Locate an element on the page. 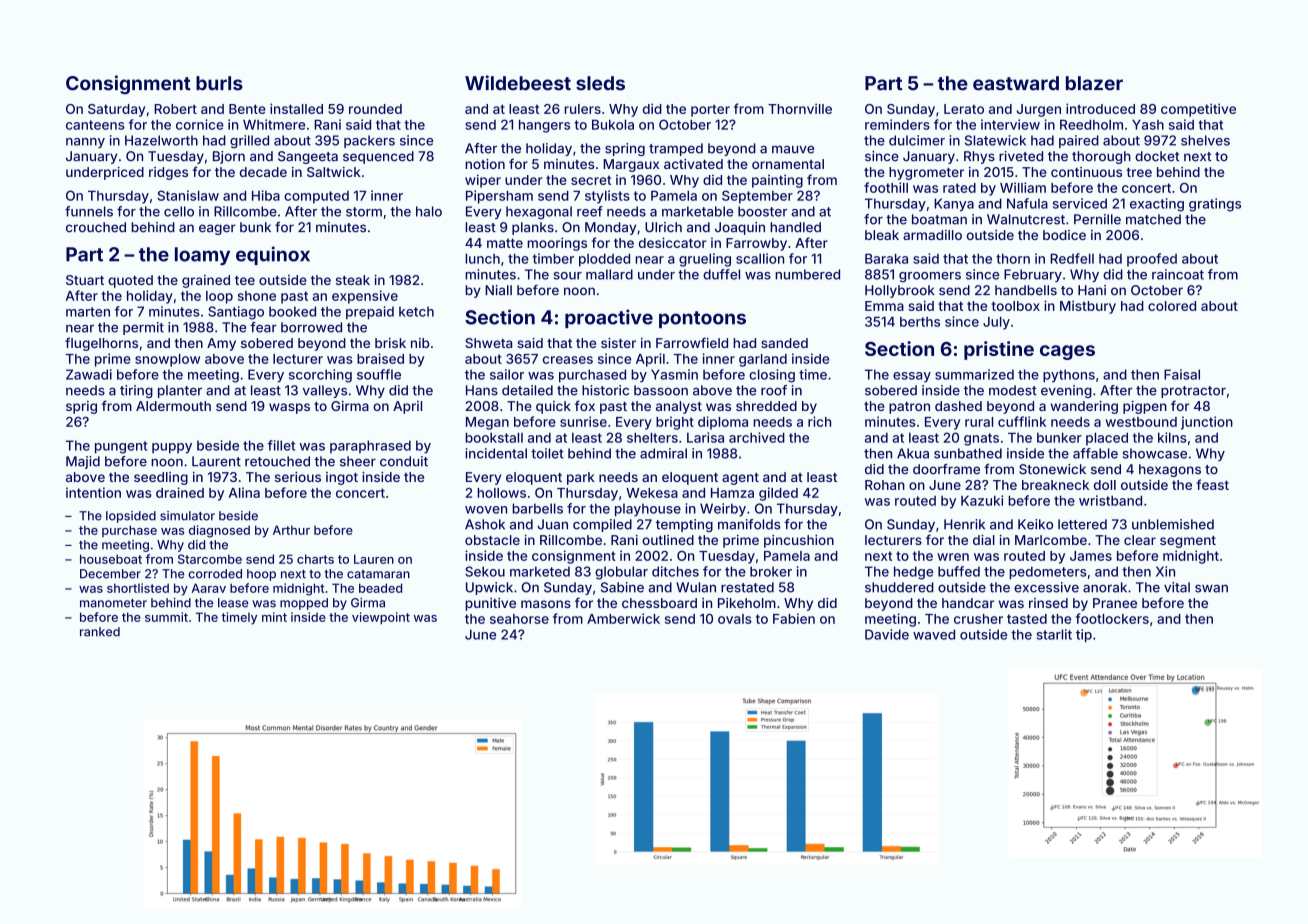 The image size is (1308, 924). unblemished is located at coordinates (1173, 524).
